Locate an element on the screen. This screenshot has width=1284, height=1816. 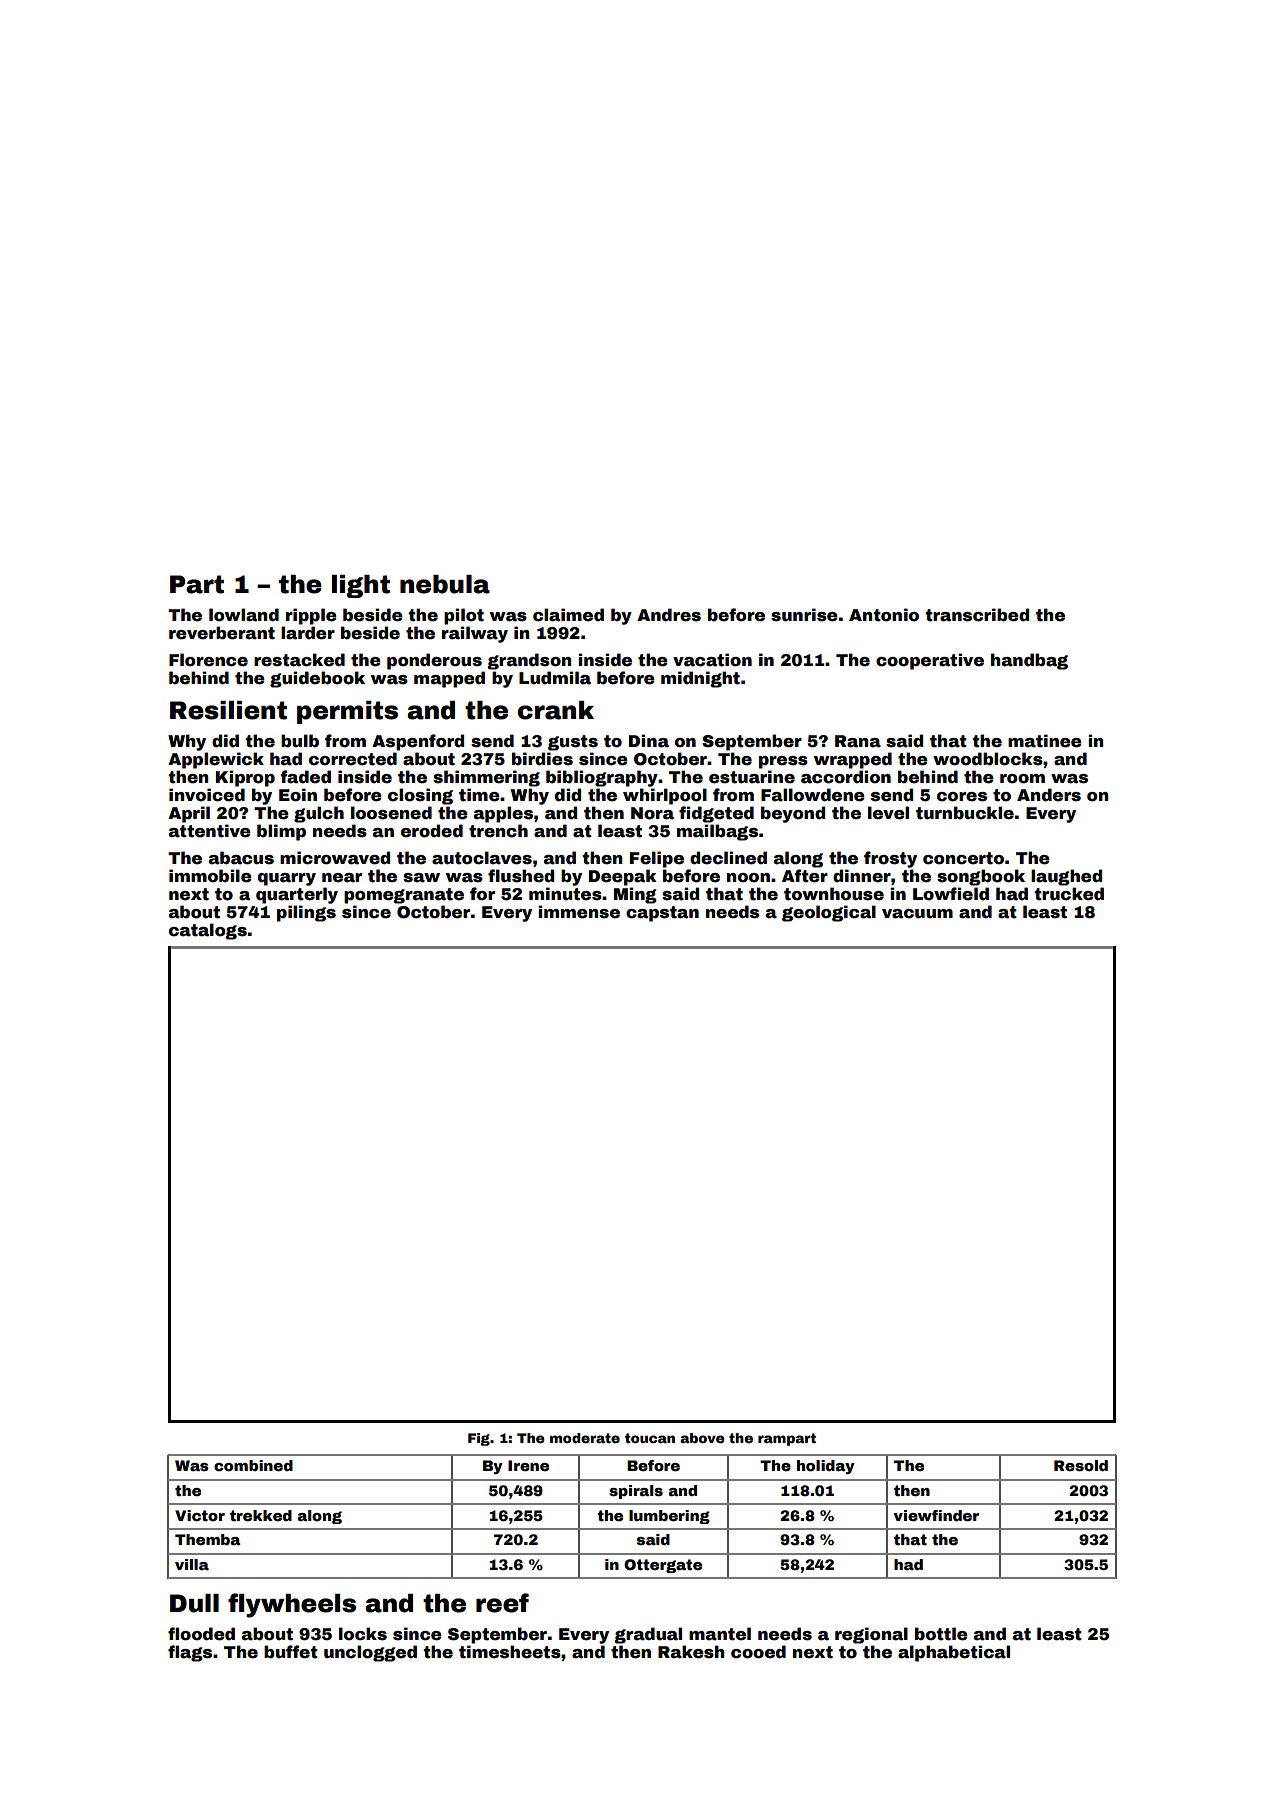
villa is located at coordinates (192, 1564).
